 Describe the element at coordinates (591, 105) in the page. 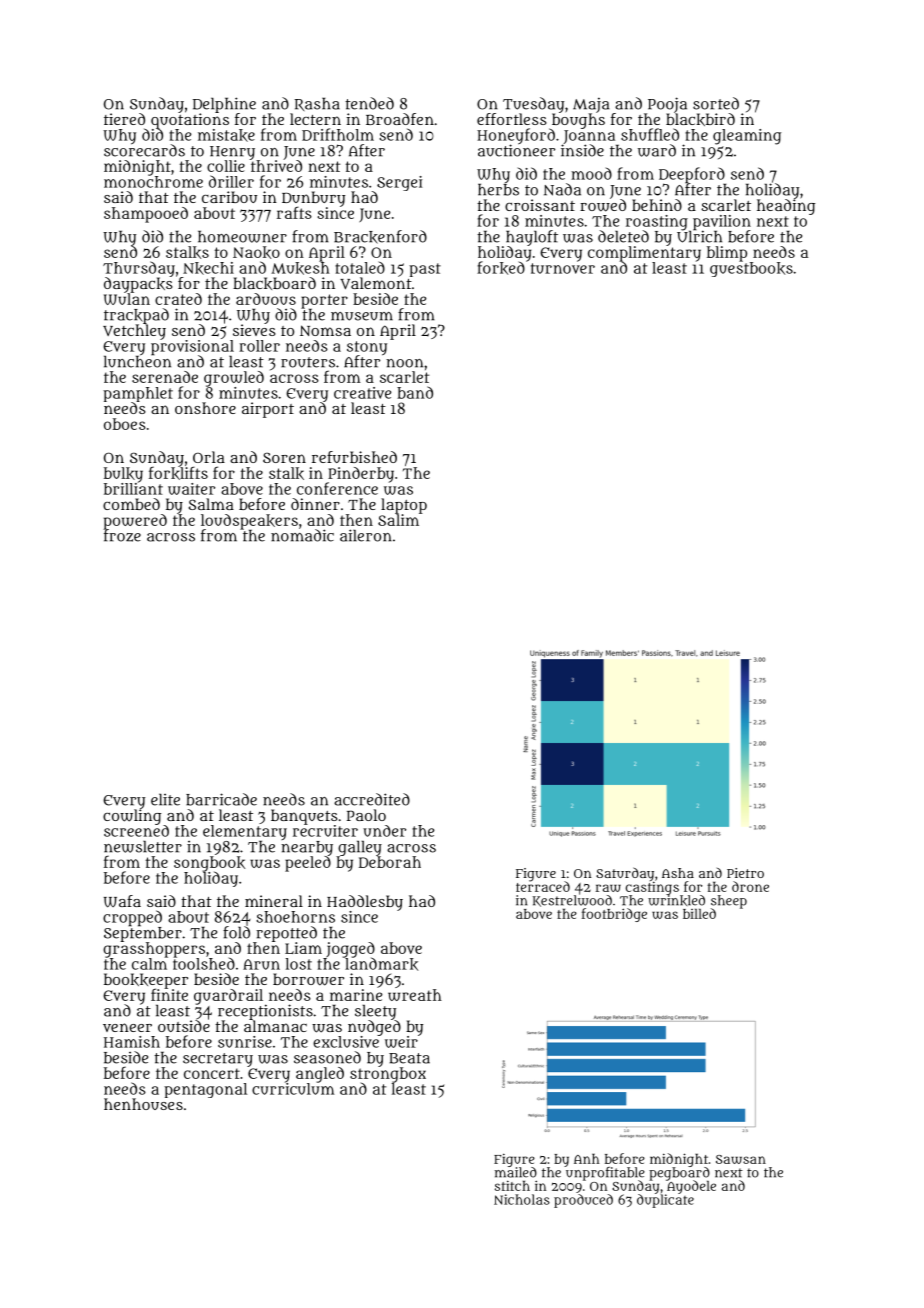

I see `Maja` at that location.
